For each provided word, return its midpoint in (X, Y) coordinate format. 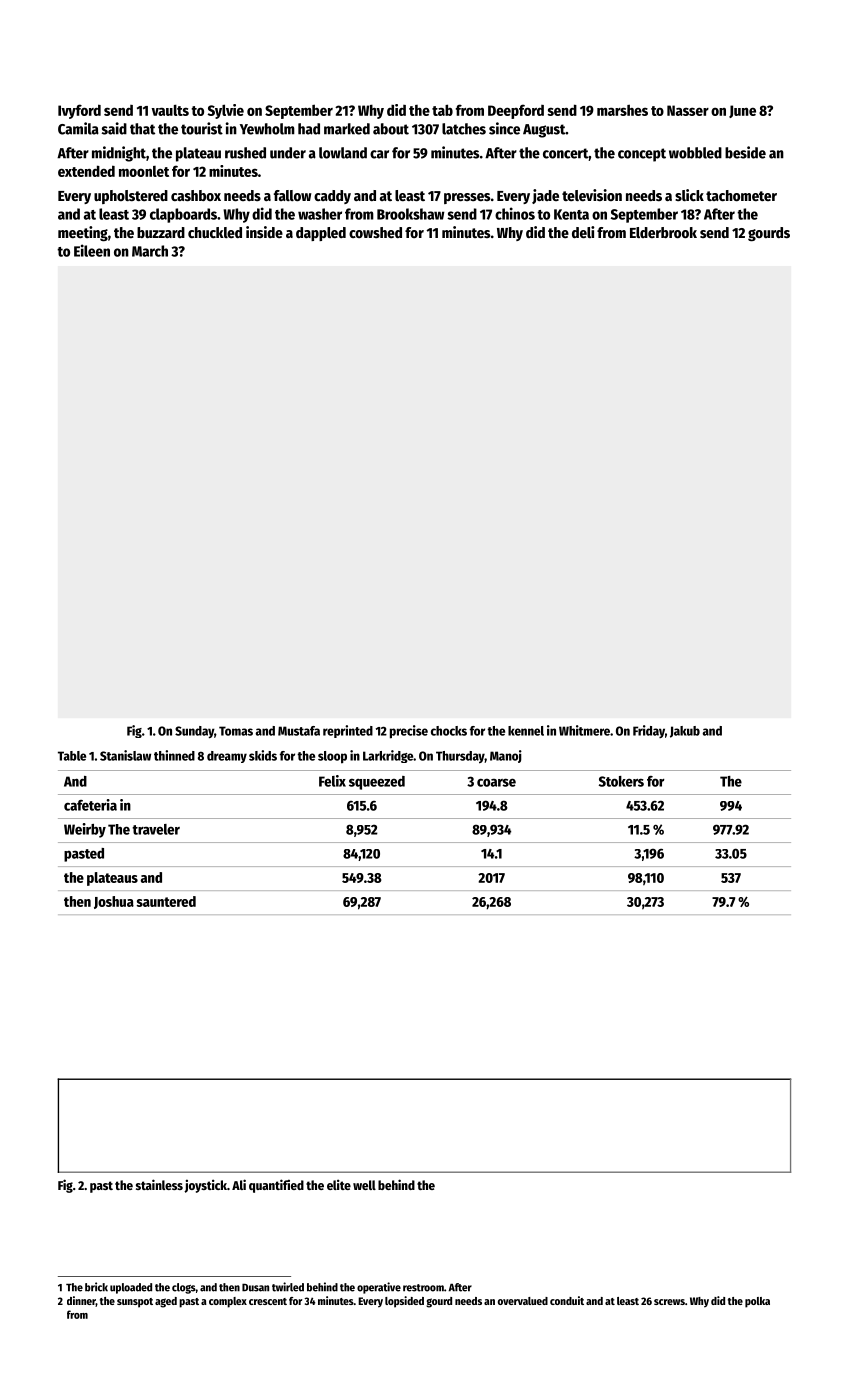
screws (669, 1302)
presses (467, 198)
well (364, 1185)
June (742, 111)
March (150, 251)
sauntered (166, 901)
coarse (496, 782)
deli (583, 232)
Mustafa (299, 731)
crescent (268, 1301)
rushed (245, 153)
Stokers (621, 781)
